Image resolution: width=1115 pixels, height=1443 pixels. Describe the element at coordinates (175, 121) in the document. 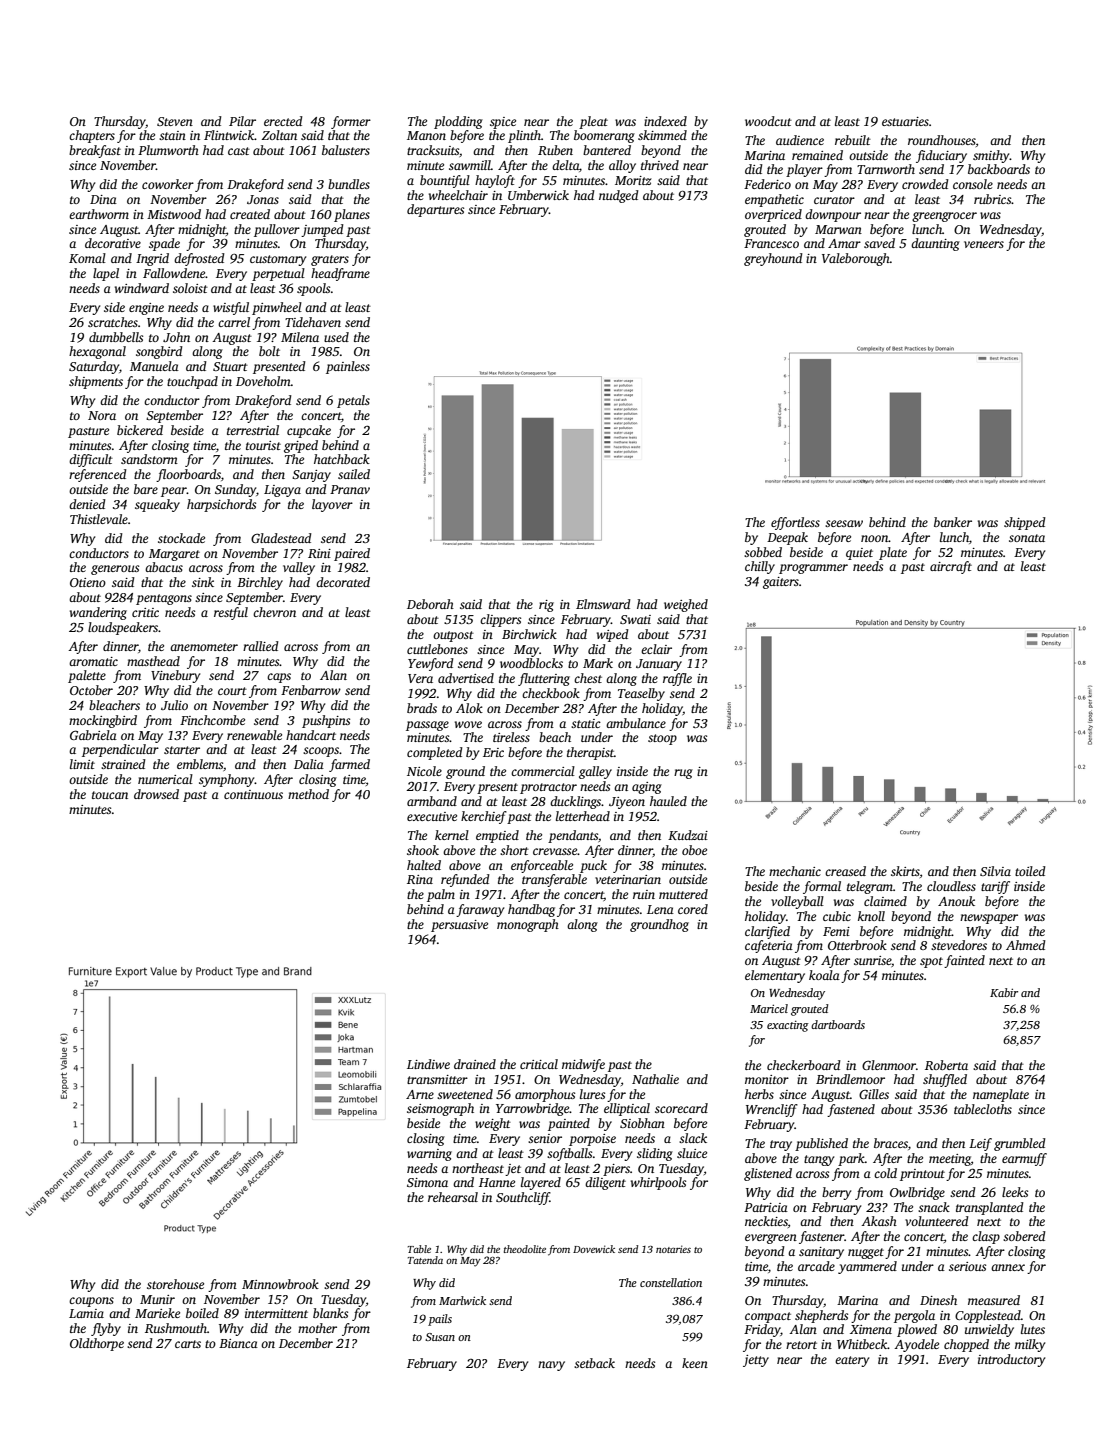

I see `Steven` at that location.
